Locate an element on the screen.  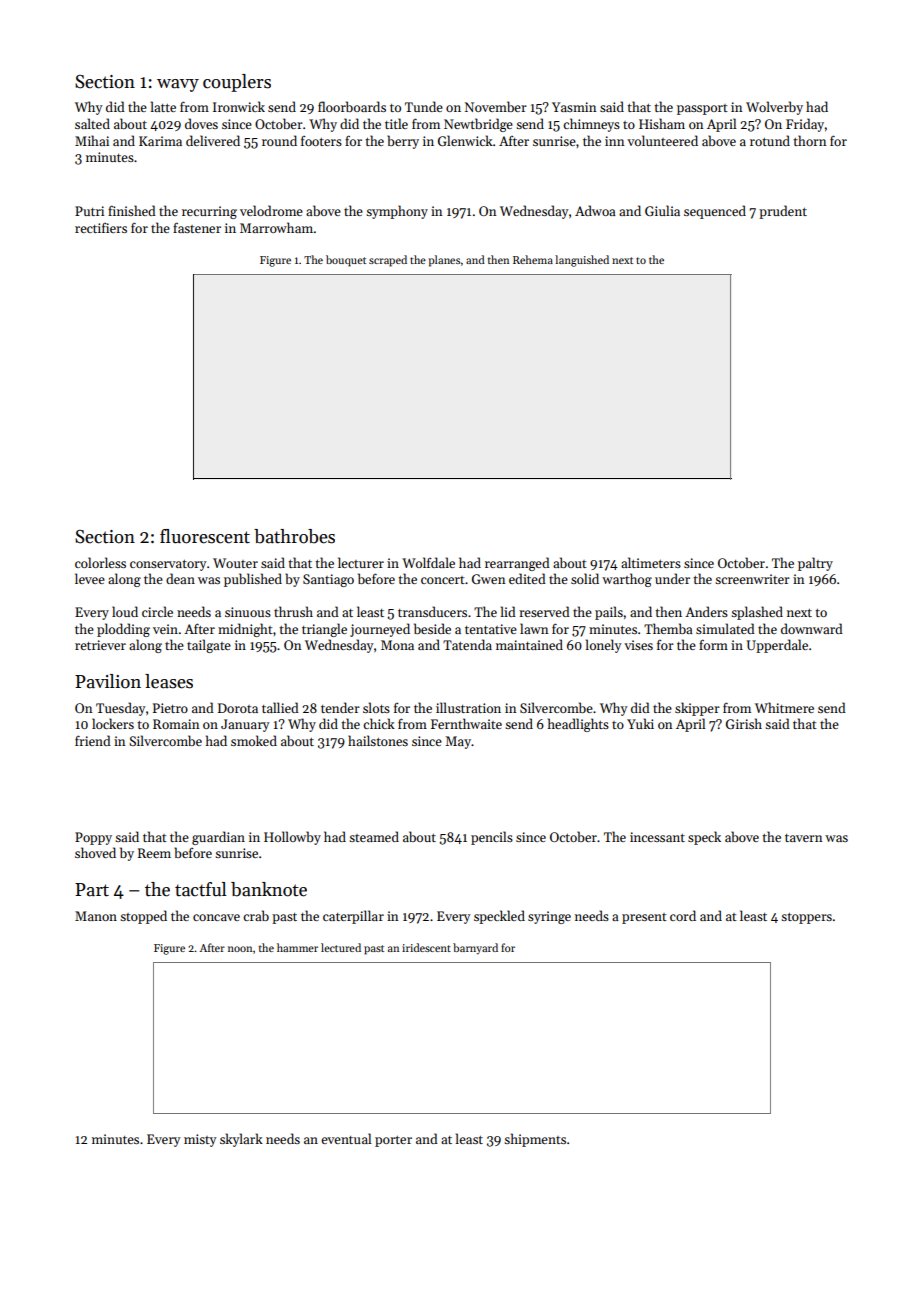
Adwoa is located at coordinates (595, 210).
